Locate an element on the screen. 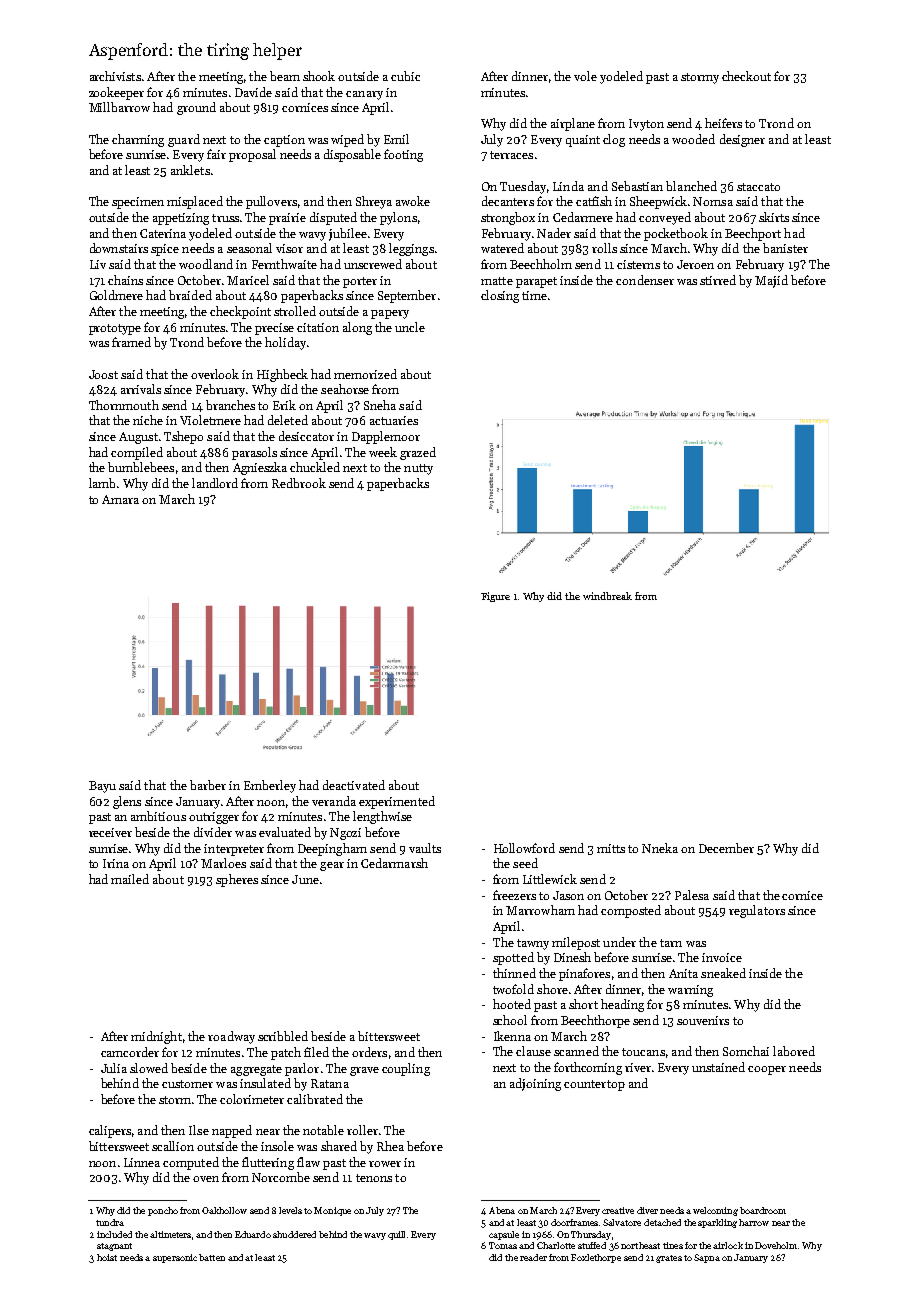 The image size is (924, 1308). uncle is located at coordinates (410, 327).
